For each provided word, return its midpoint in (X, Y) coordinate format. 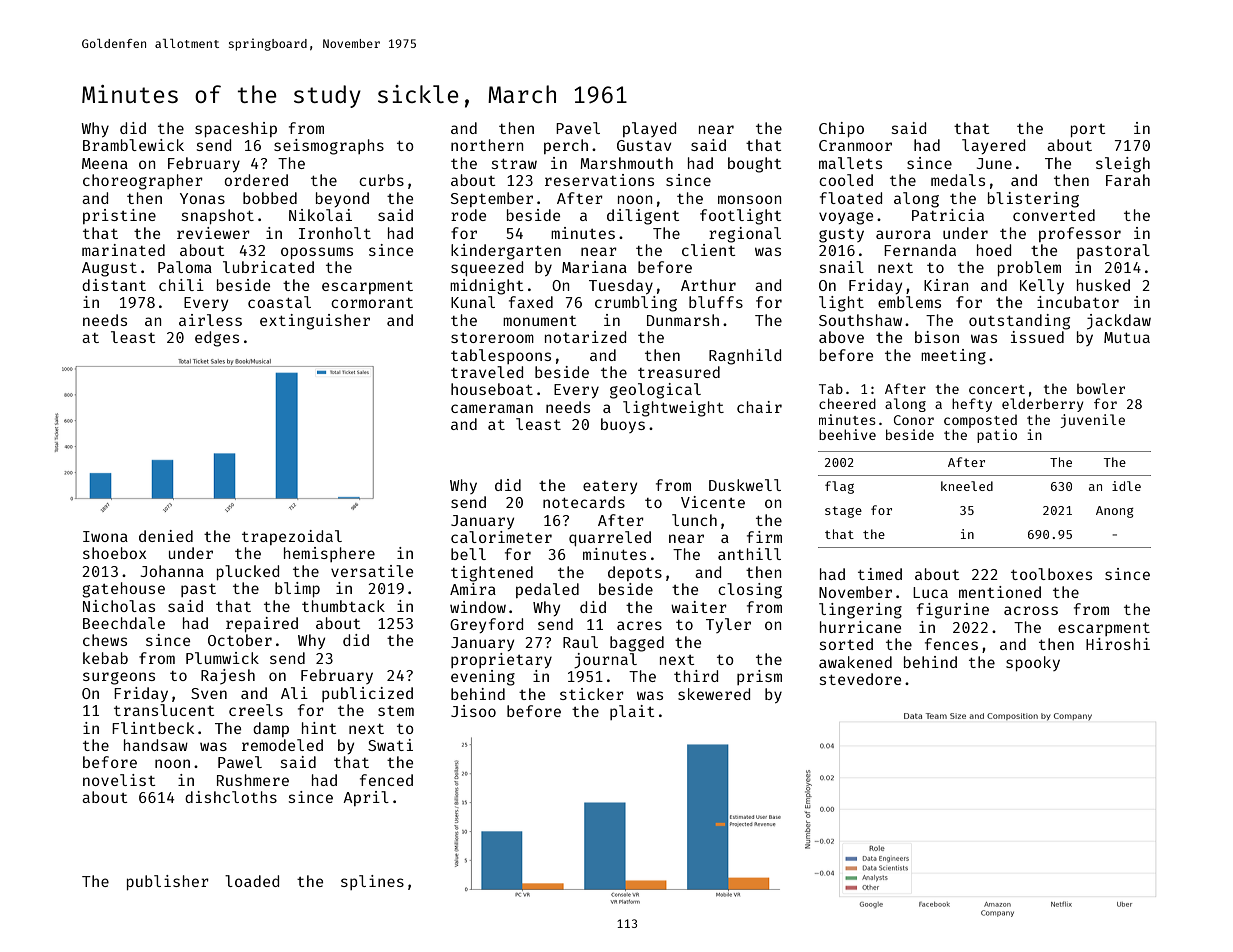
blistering (1033, 200)
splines (372, 882)
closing (750, 591)
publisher (168, 882)
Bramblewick (133, 145)
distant (114, 285)
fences (951, 644)
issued (1037, 337)
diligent (643, 217)
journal (605, 661)
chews (105, 640)
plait (632, 712)
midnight (487, 287)
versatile (372, 571)
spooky (1033, 663)
